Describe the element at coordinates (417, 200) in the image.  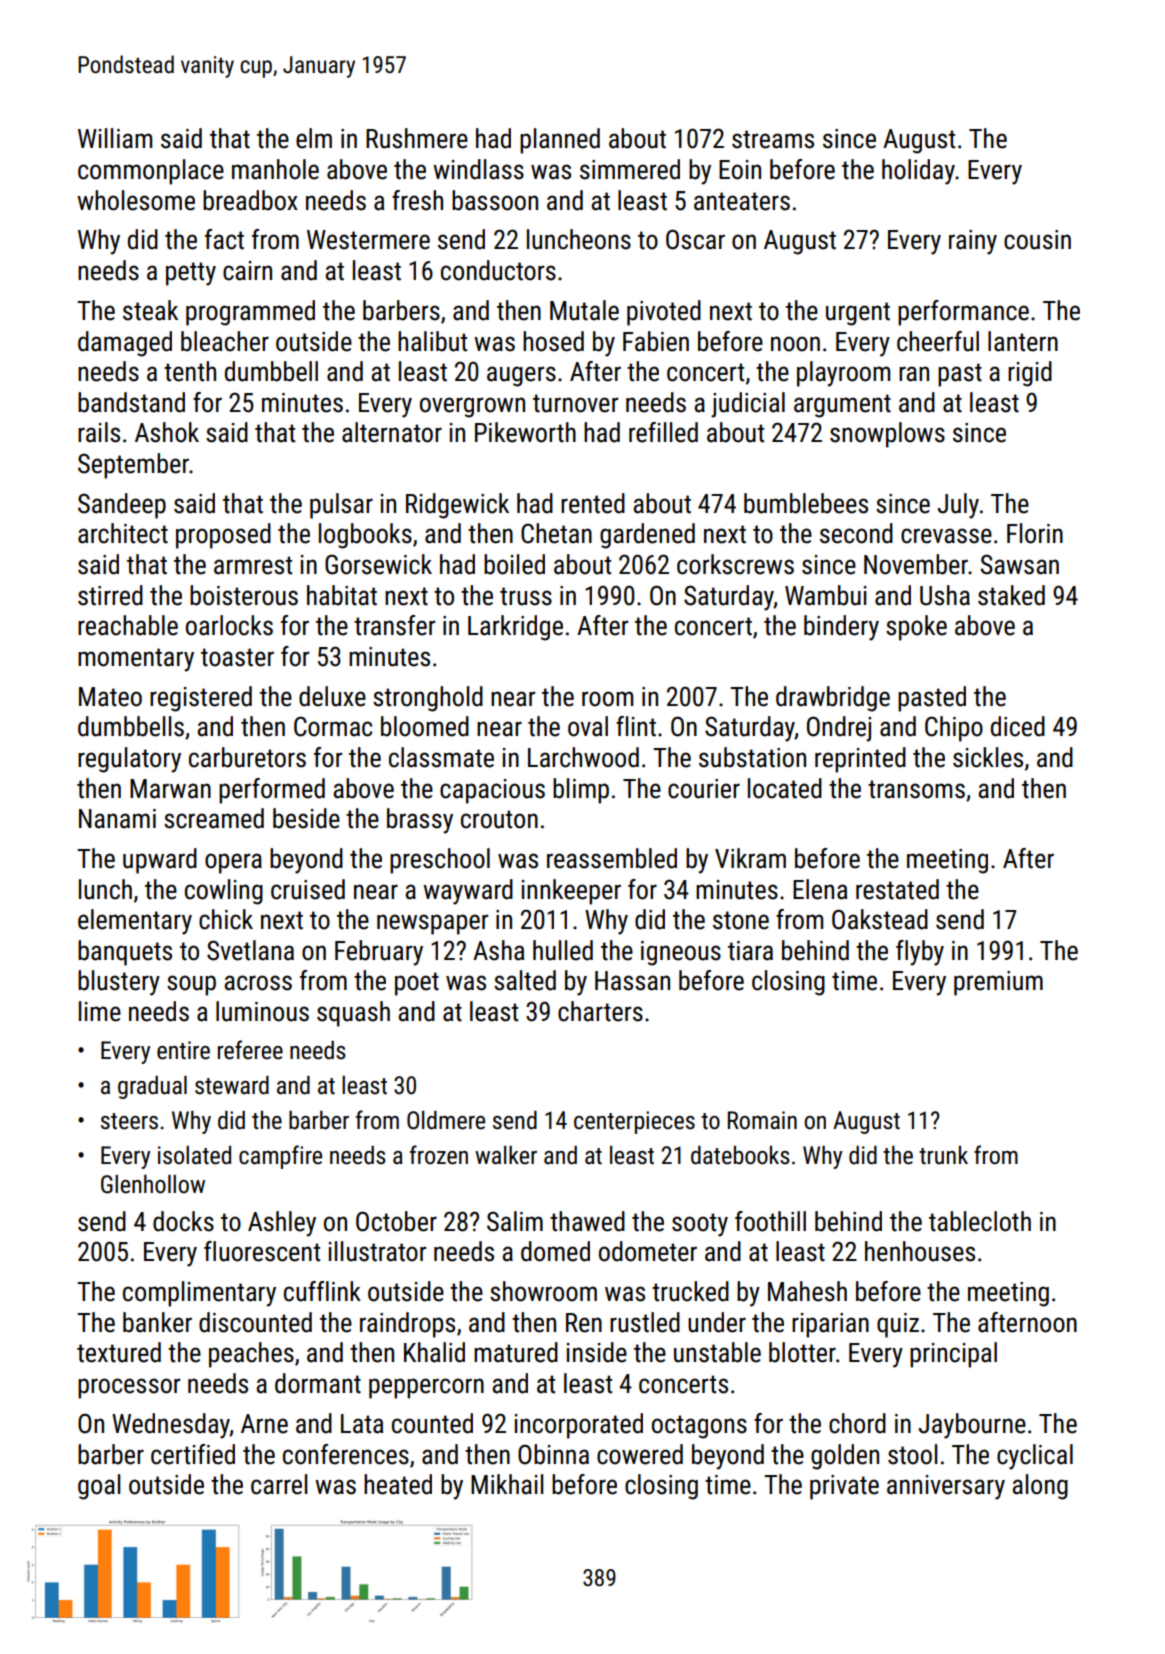
I see `fresh` at that location.
